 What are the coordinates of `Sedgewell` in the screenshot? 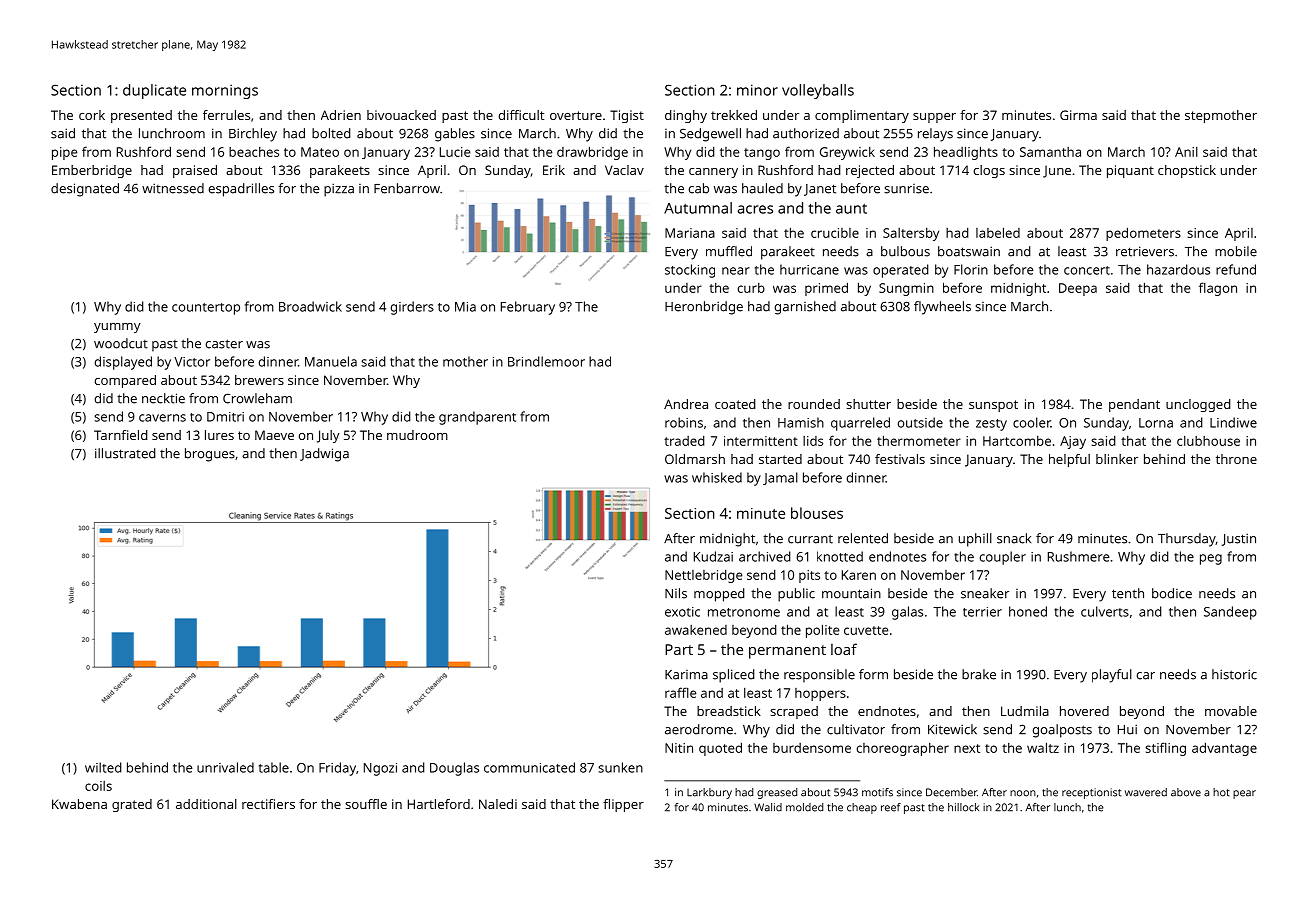 It's located at (710, 135).
